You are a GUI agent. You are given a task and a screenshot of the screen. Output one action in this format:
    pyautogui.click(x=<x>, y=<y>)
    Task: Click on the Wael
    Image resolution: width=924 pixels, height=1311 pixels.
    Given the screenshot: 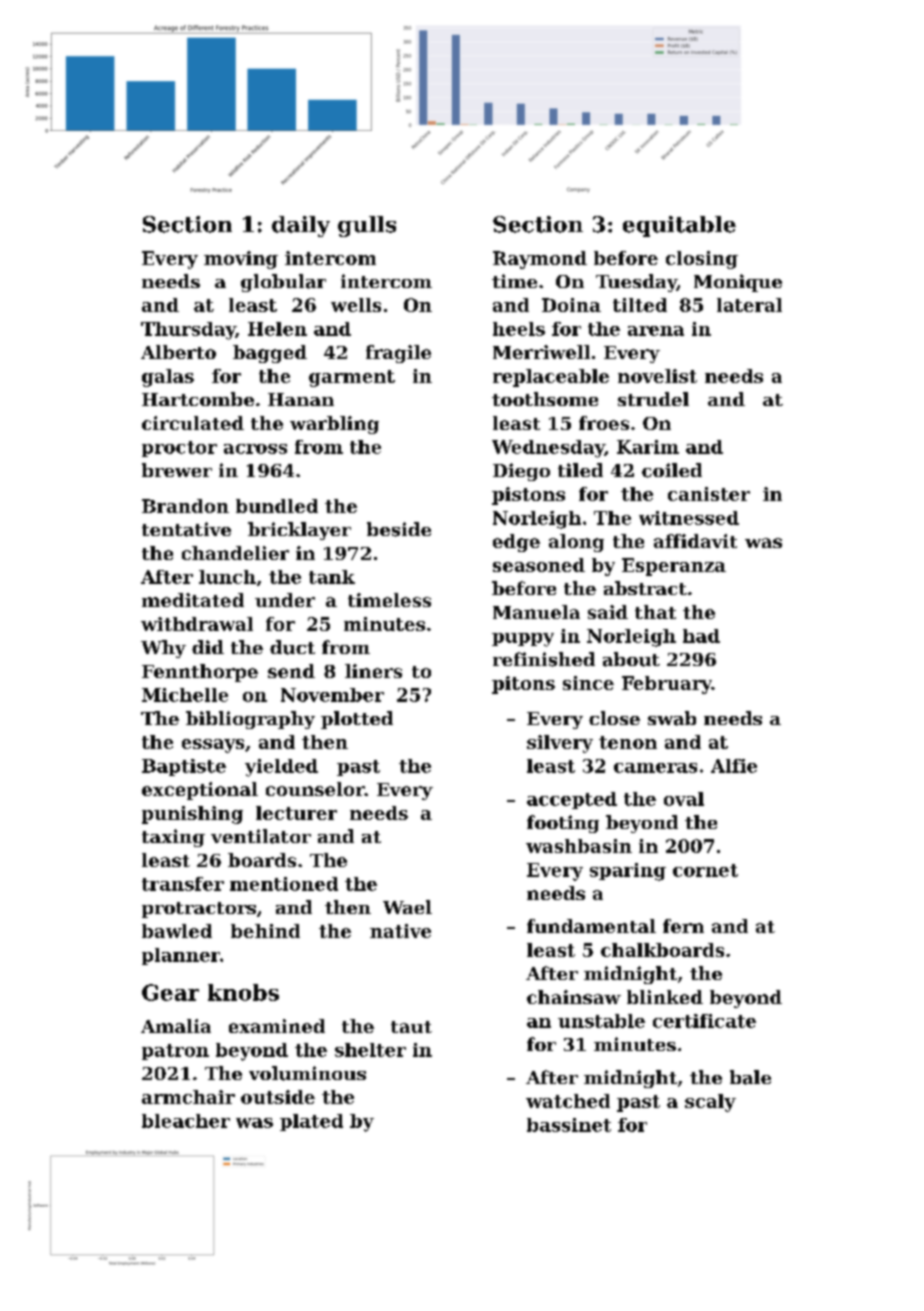 What is the action you would take?
    pyautogui.click(x=407, y=907)
